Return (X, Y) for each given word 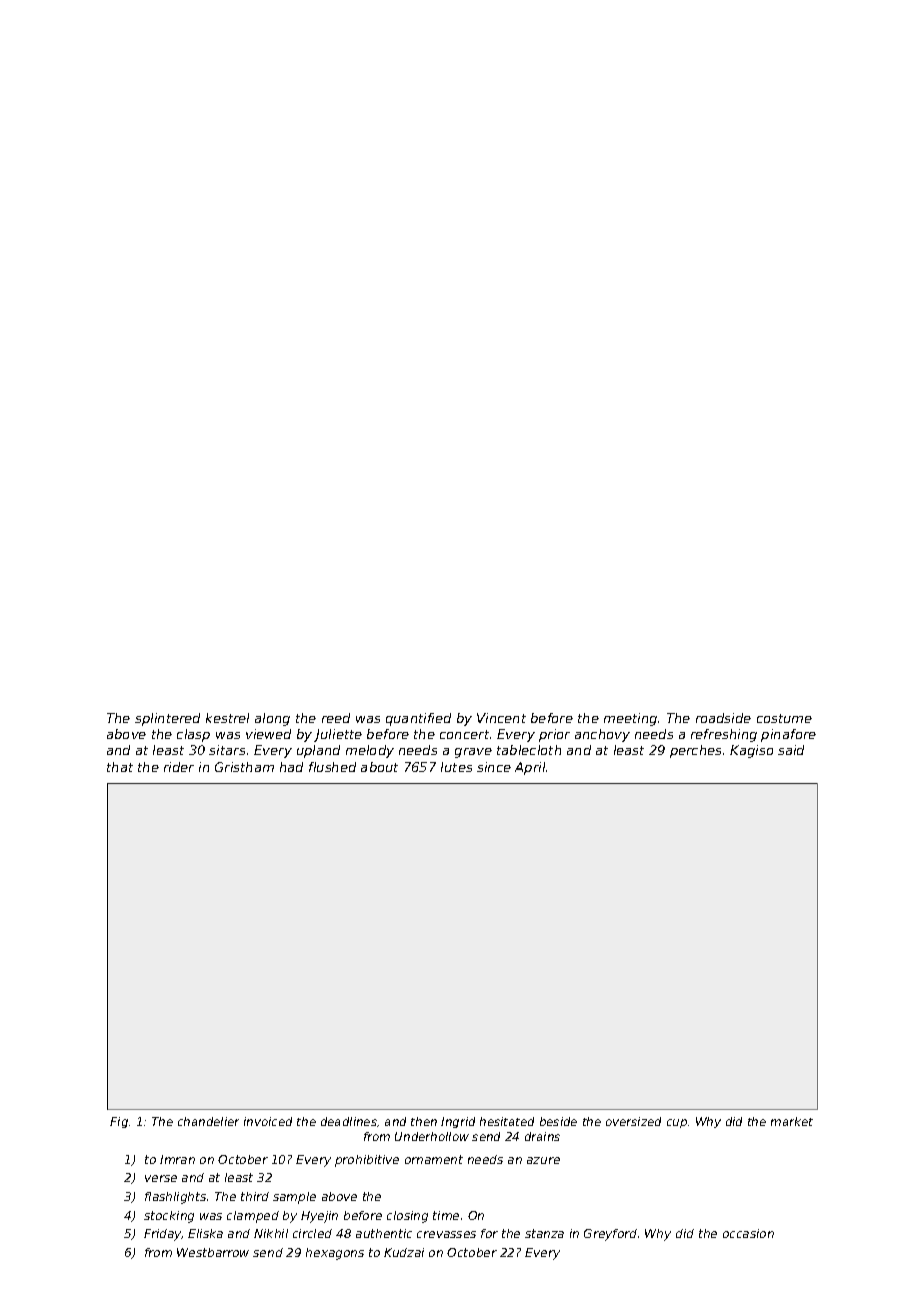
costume (784, 718)
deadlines (349, 1121)
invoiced (268, 1121)
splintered (167, 719)
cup (677, 1123)
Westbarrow (213, 1252)
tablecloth (529, 750)
